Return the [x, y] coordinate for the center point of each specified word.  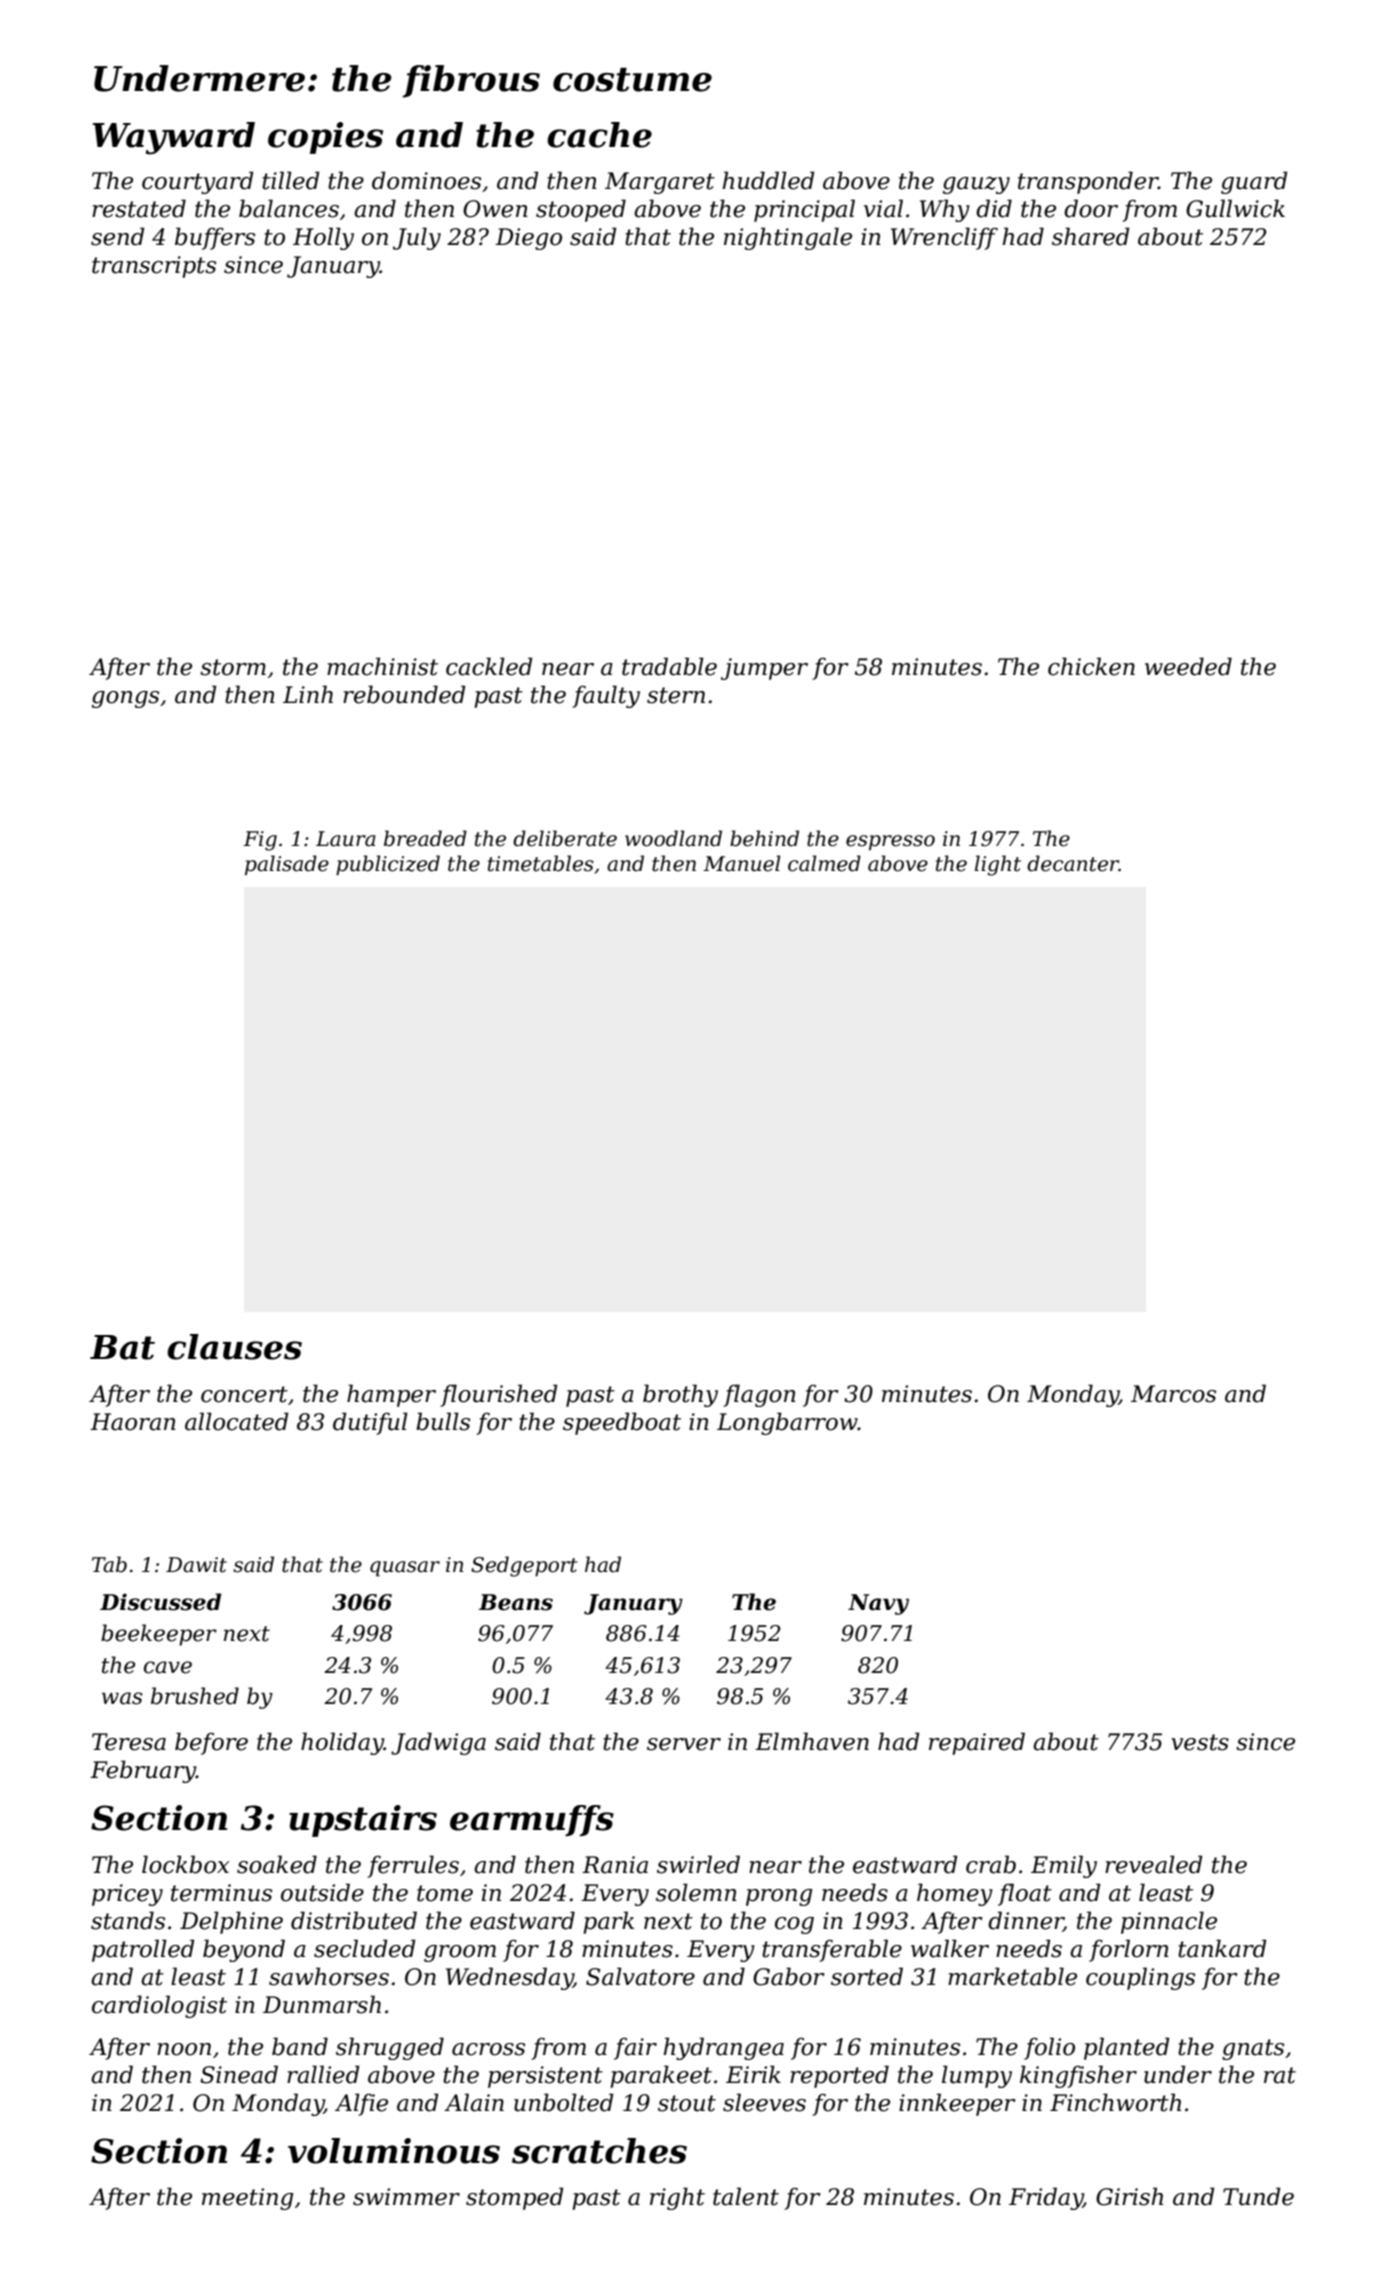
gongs [125, 699]
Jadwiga [438, 1743]
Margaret [660, 183]
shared [1090, 236]
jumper [764, 669]
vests [1200, 1742]
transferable [832, 1950]
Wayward [173, 138]
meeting [247, 2199]
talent [746, 2196]
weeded [1188, 666]
